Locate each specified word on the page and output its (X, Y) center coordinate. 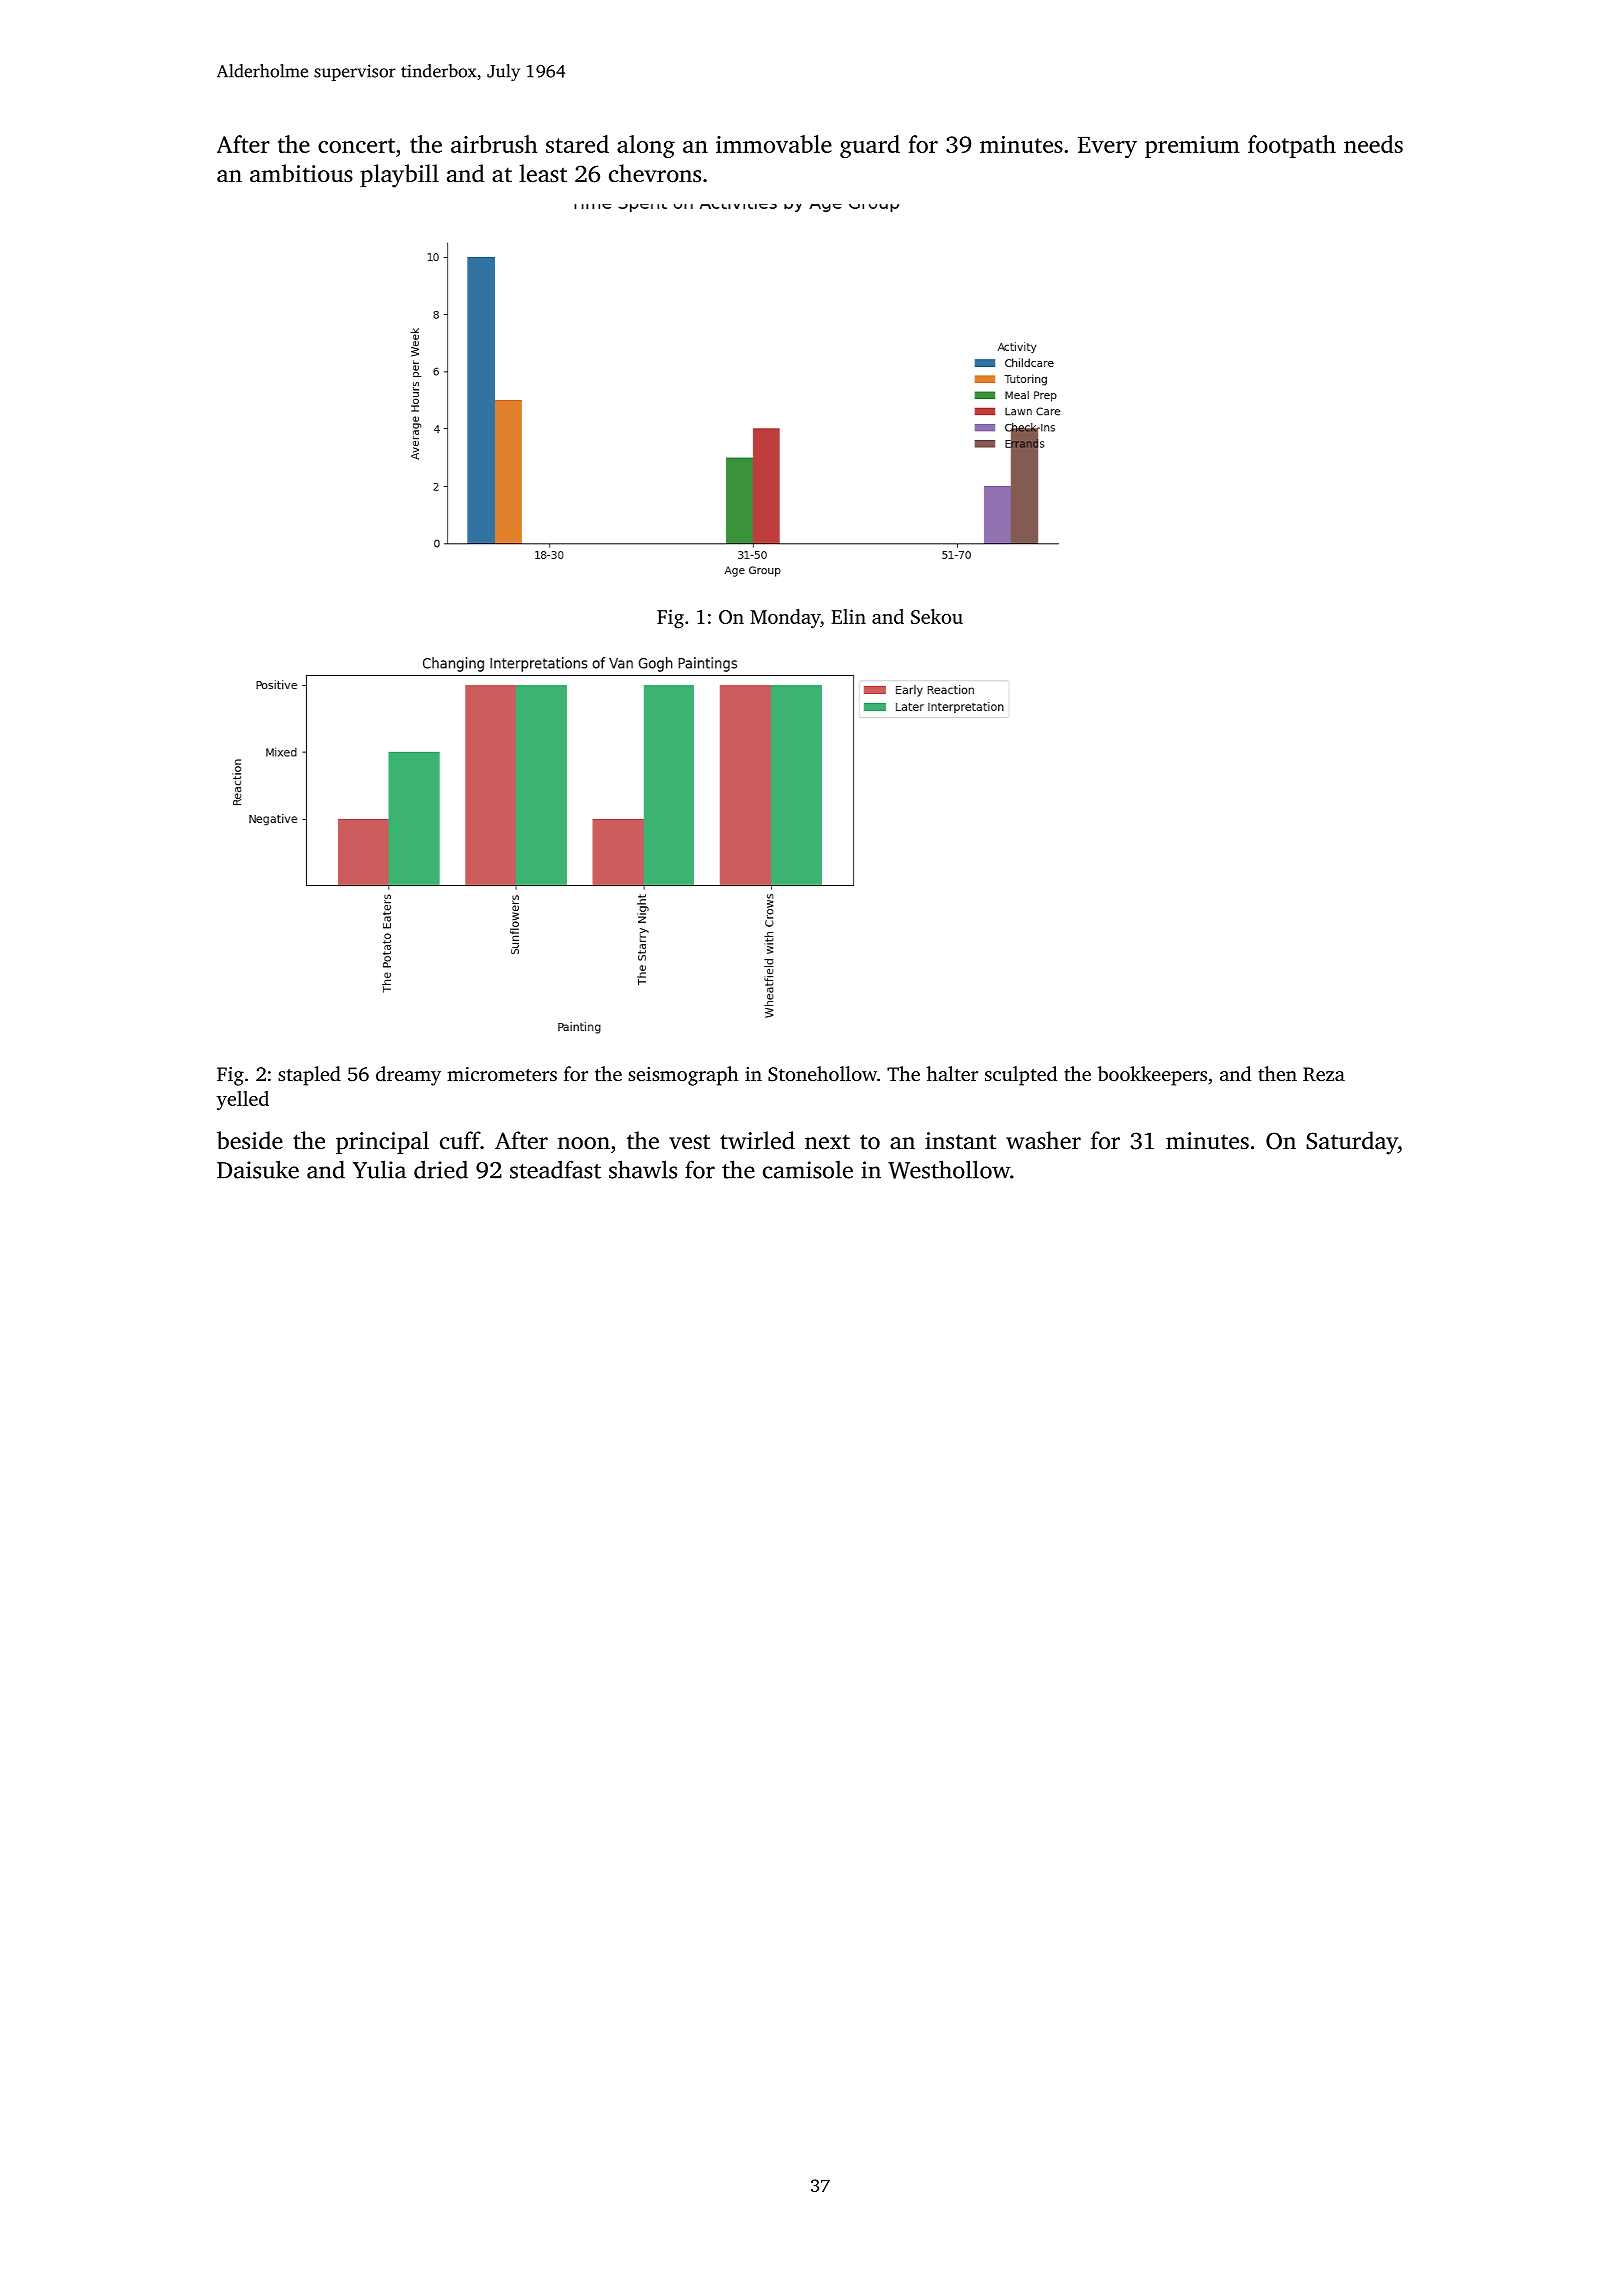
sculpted (1021, 1076)
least (543, 173)
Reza (1324, 1074)
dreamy (408, 1076)
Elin (848, 616)
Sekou (937, 616)
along (646, 146)
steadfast (555, 1169)
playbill (399, 176)
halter (952, 1073)
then (1277, 1073)
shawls (643, 1169)
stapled (309, 1076)
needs (1373, 144)
